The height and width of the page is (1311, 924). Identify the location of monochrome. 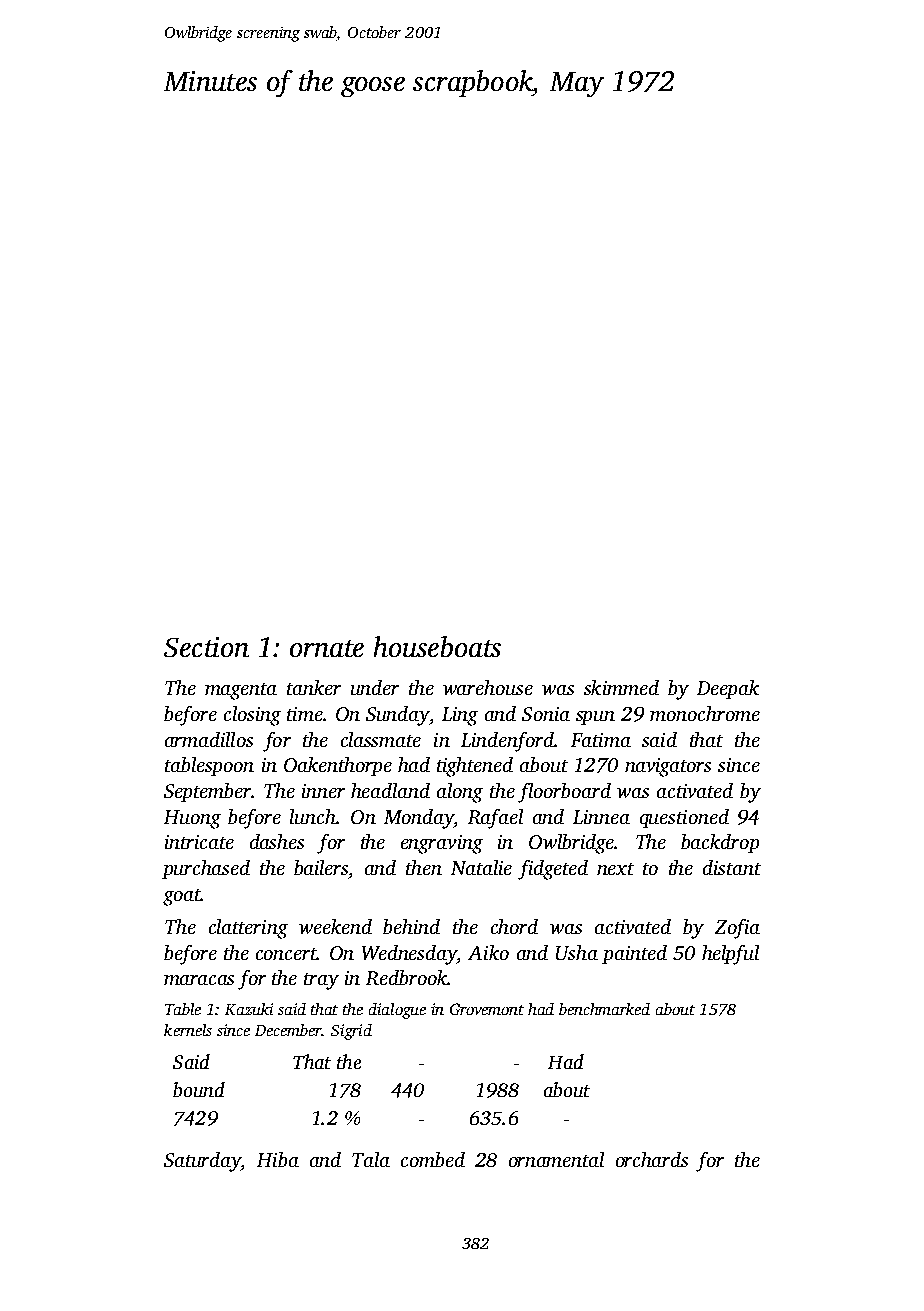
(705, 713).
